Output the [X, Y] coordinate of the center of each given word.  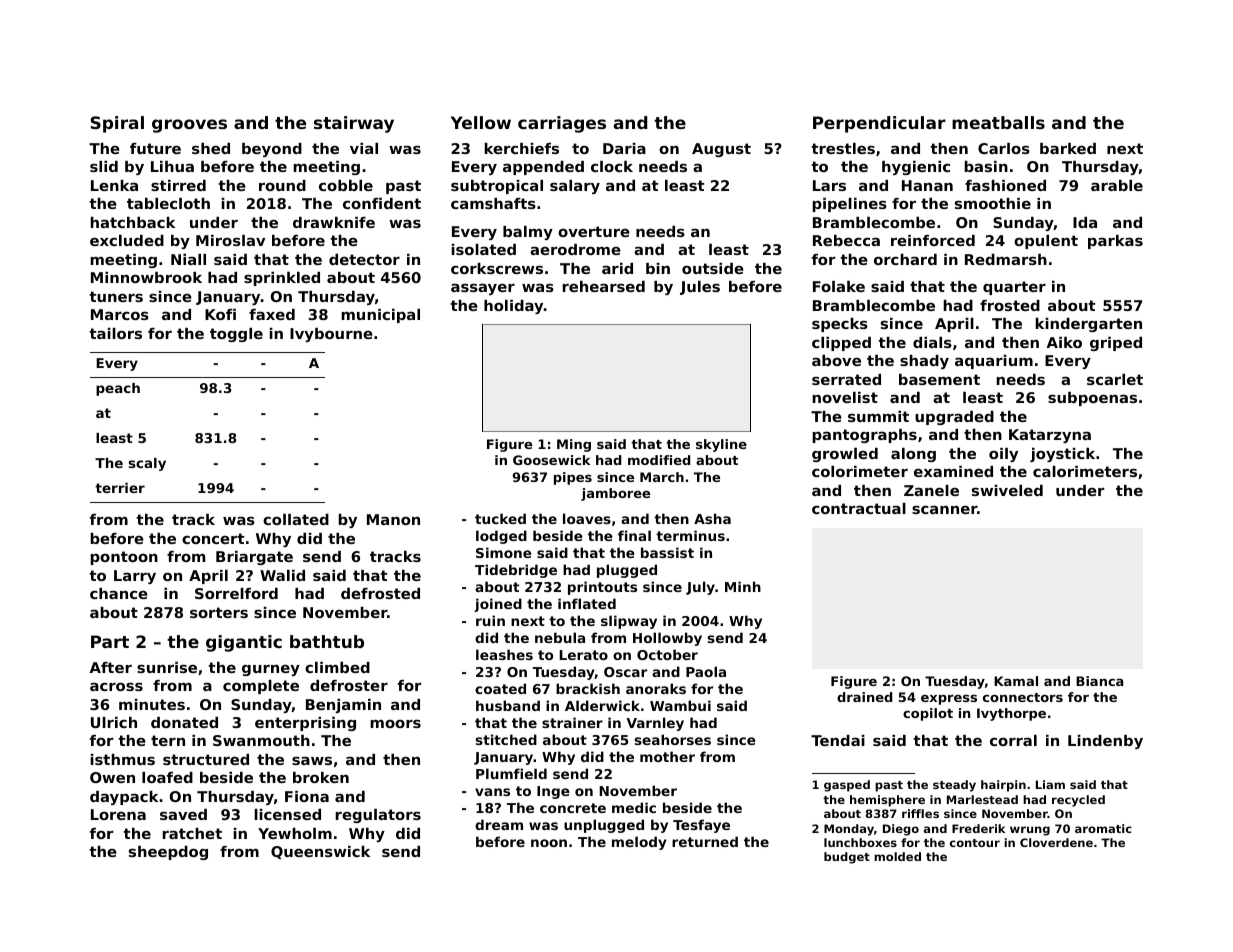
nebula [560, 637]
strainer [572, 722]
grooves [189, 126]
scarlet [1115, 379]
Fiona [307, 796]
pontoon [124, 558]
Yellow [481, 122]
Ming [574, 445]
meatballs [998, 122]
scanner [944, 509]
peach [118, 389]
